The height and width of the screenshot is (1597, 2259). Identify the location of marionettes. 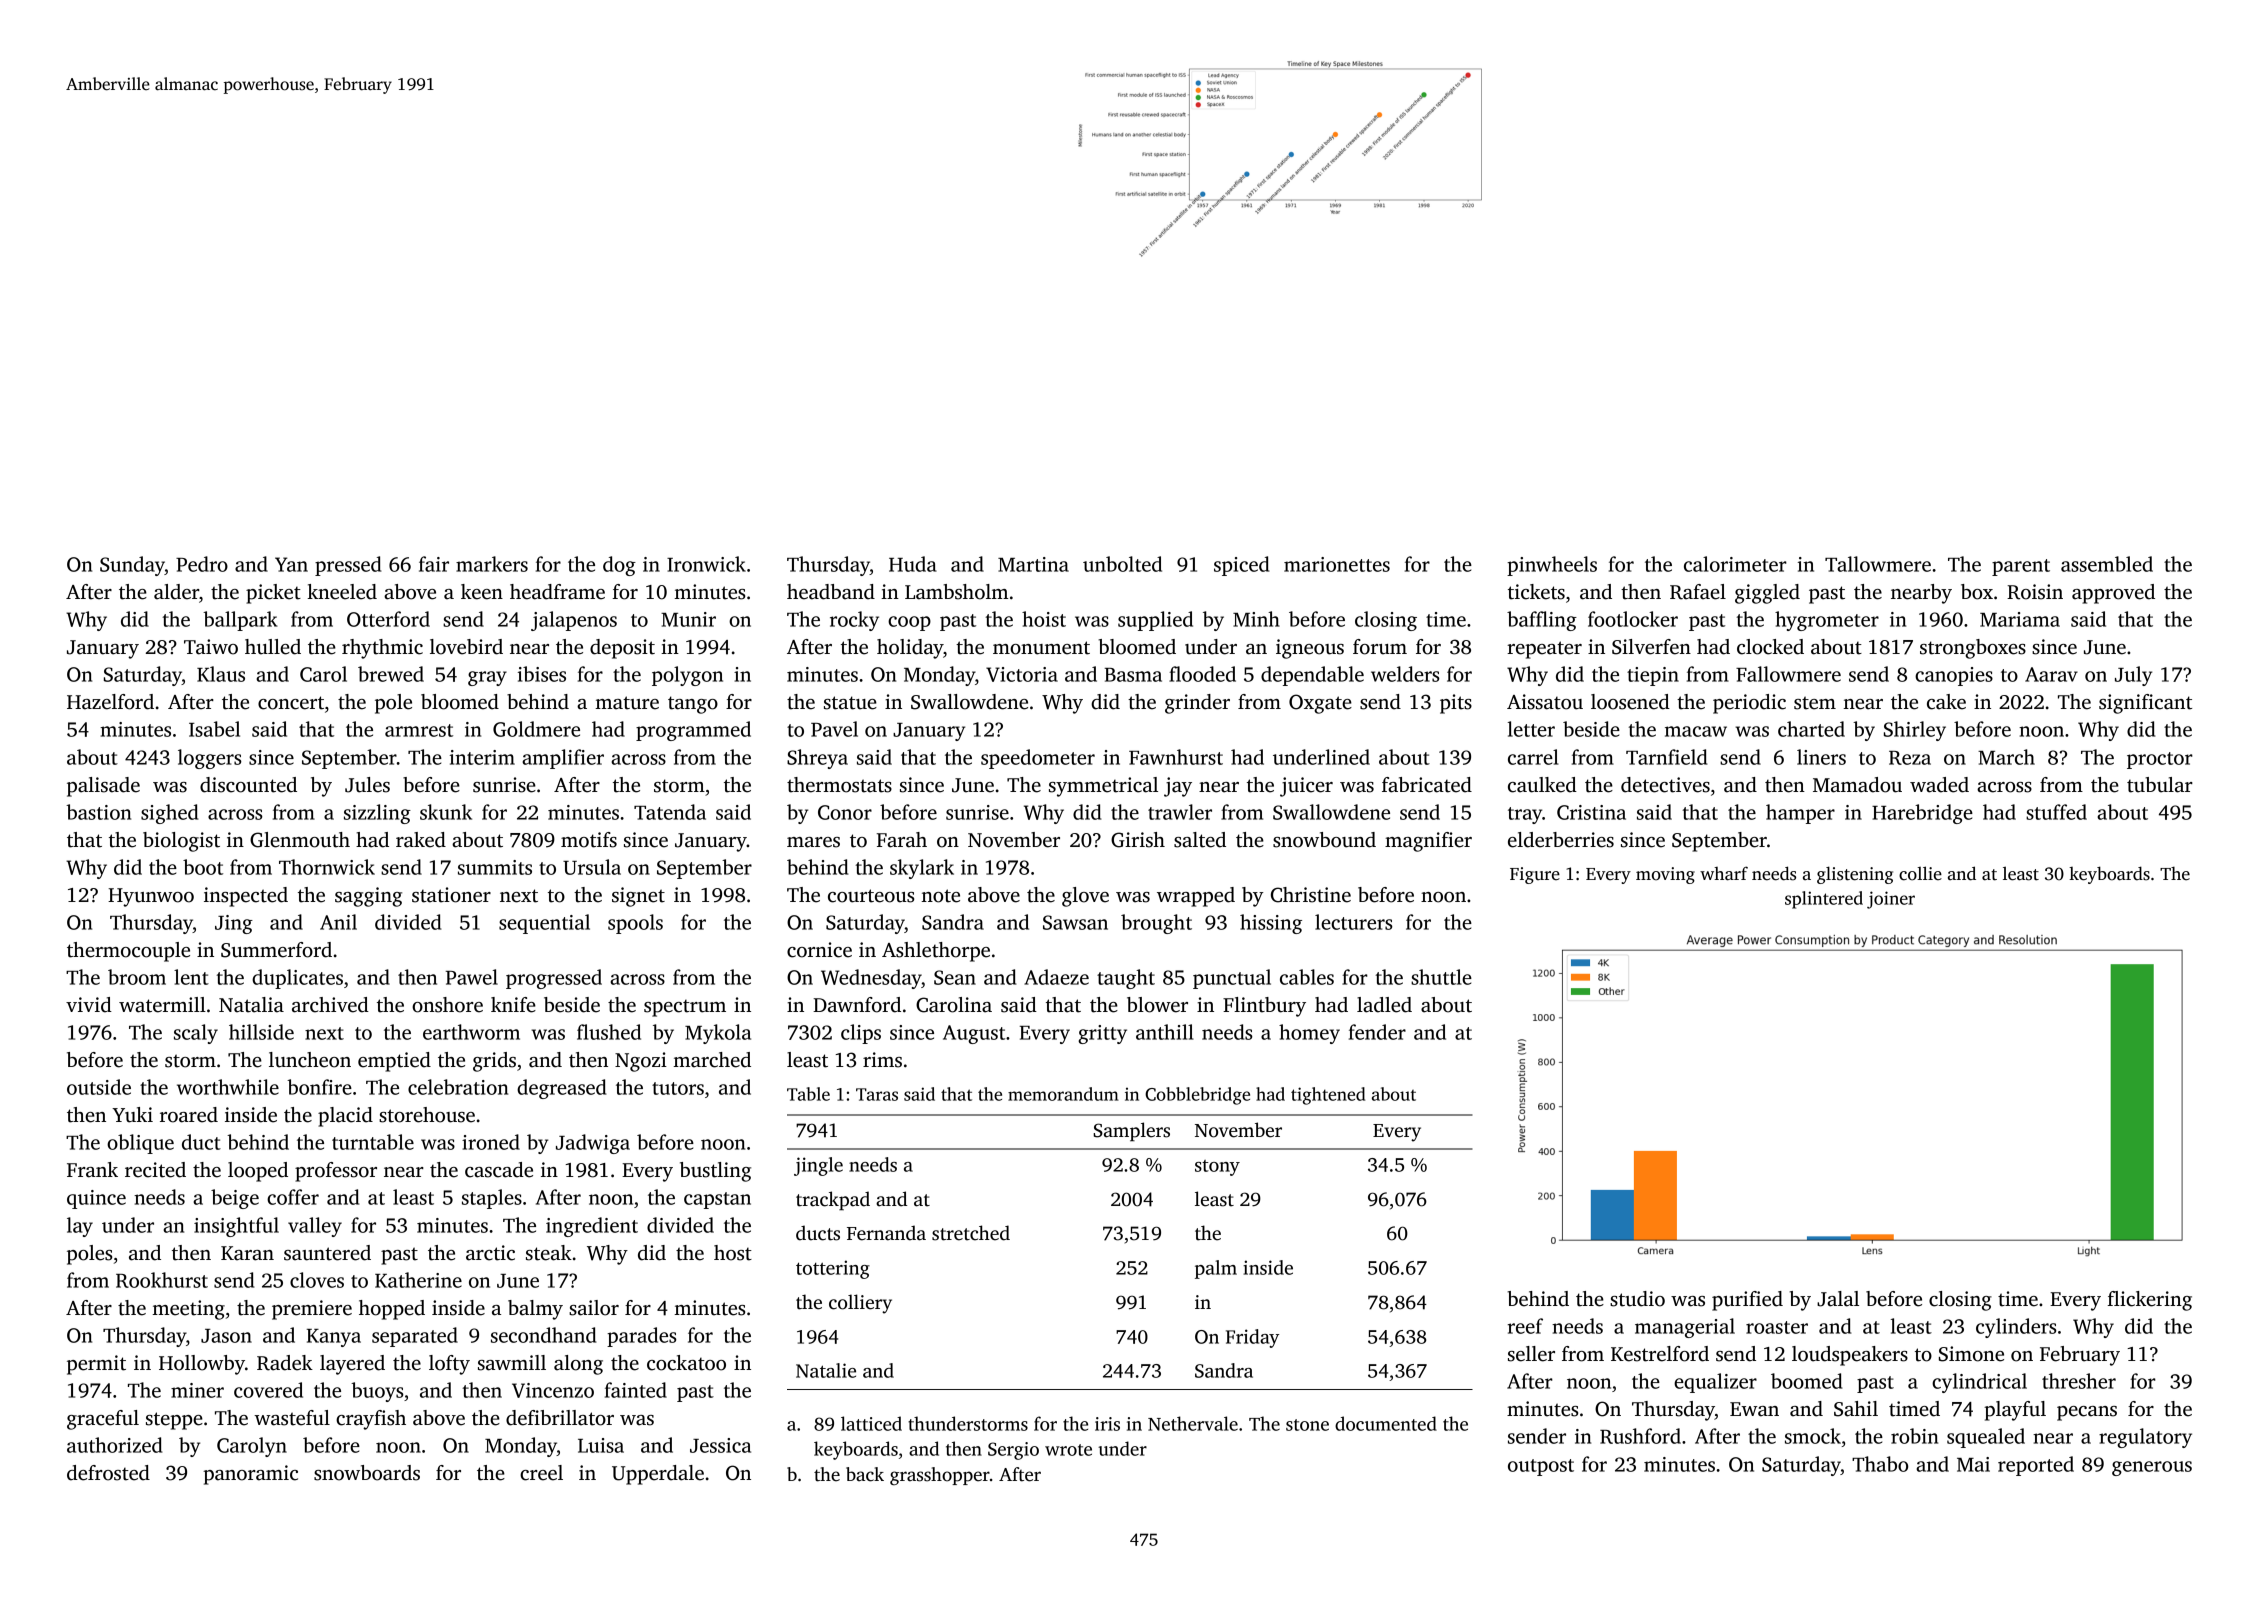
(1337, 564).
